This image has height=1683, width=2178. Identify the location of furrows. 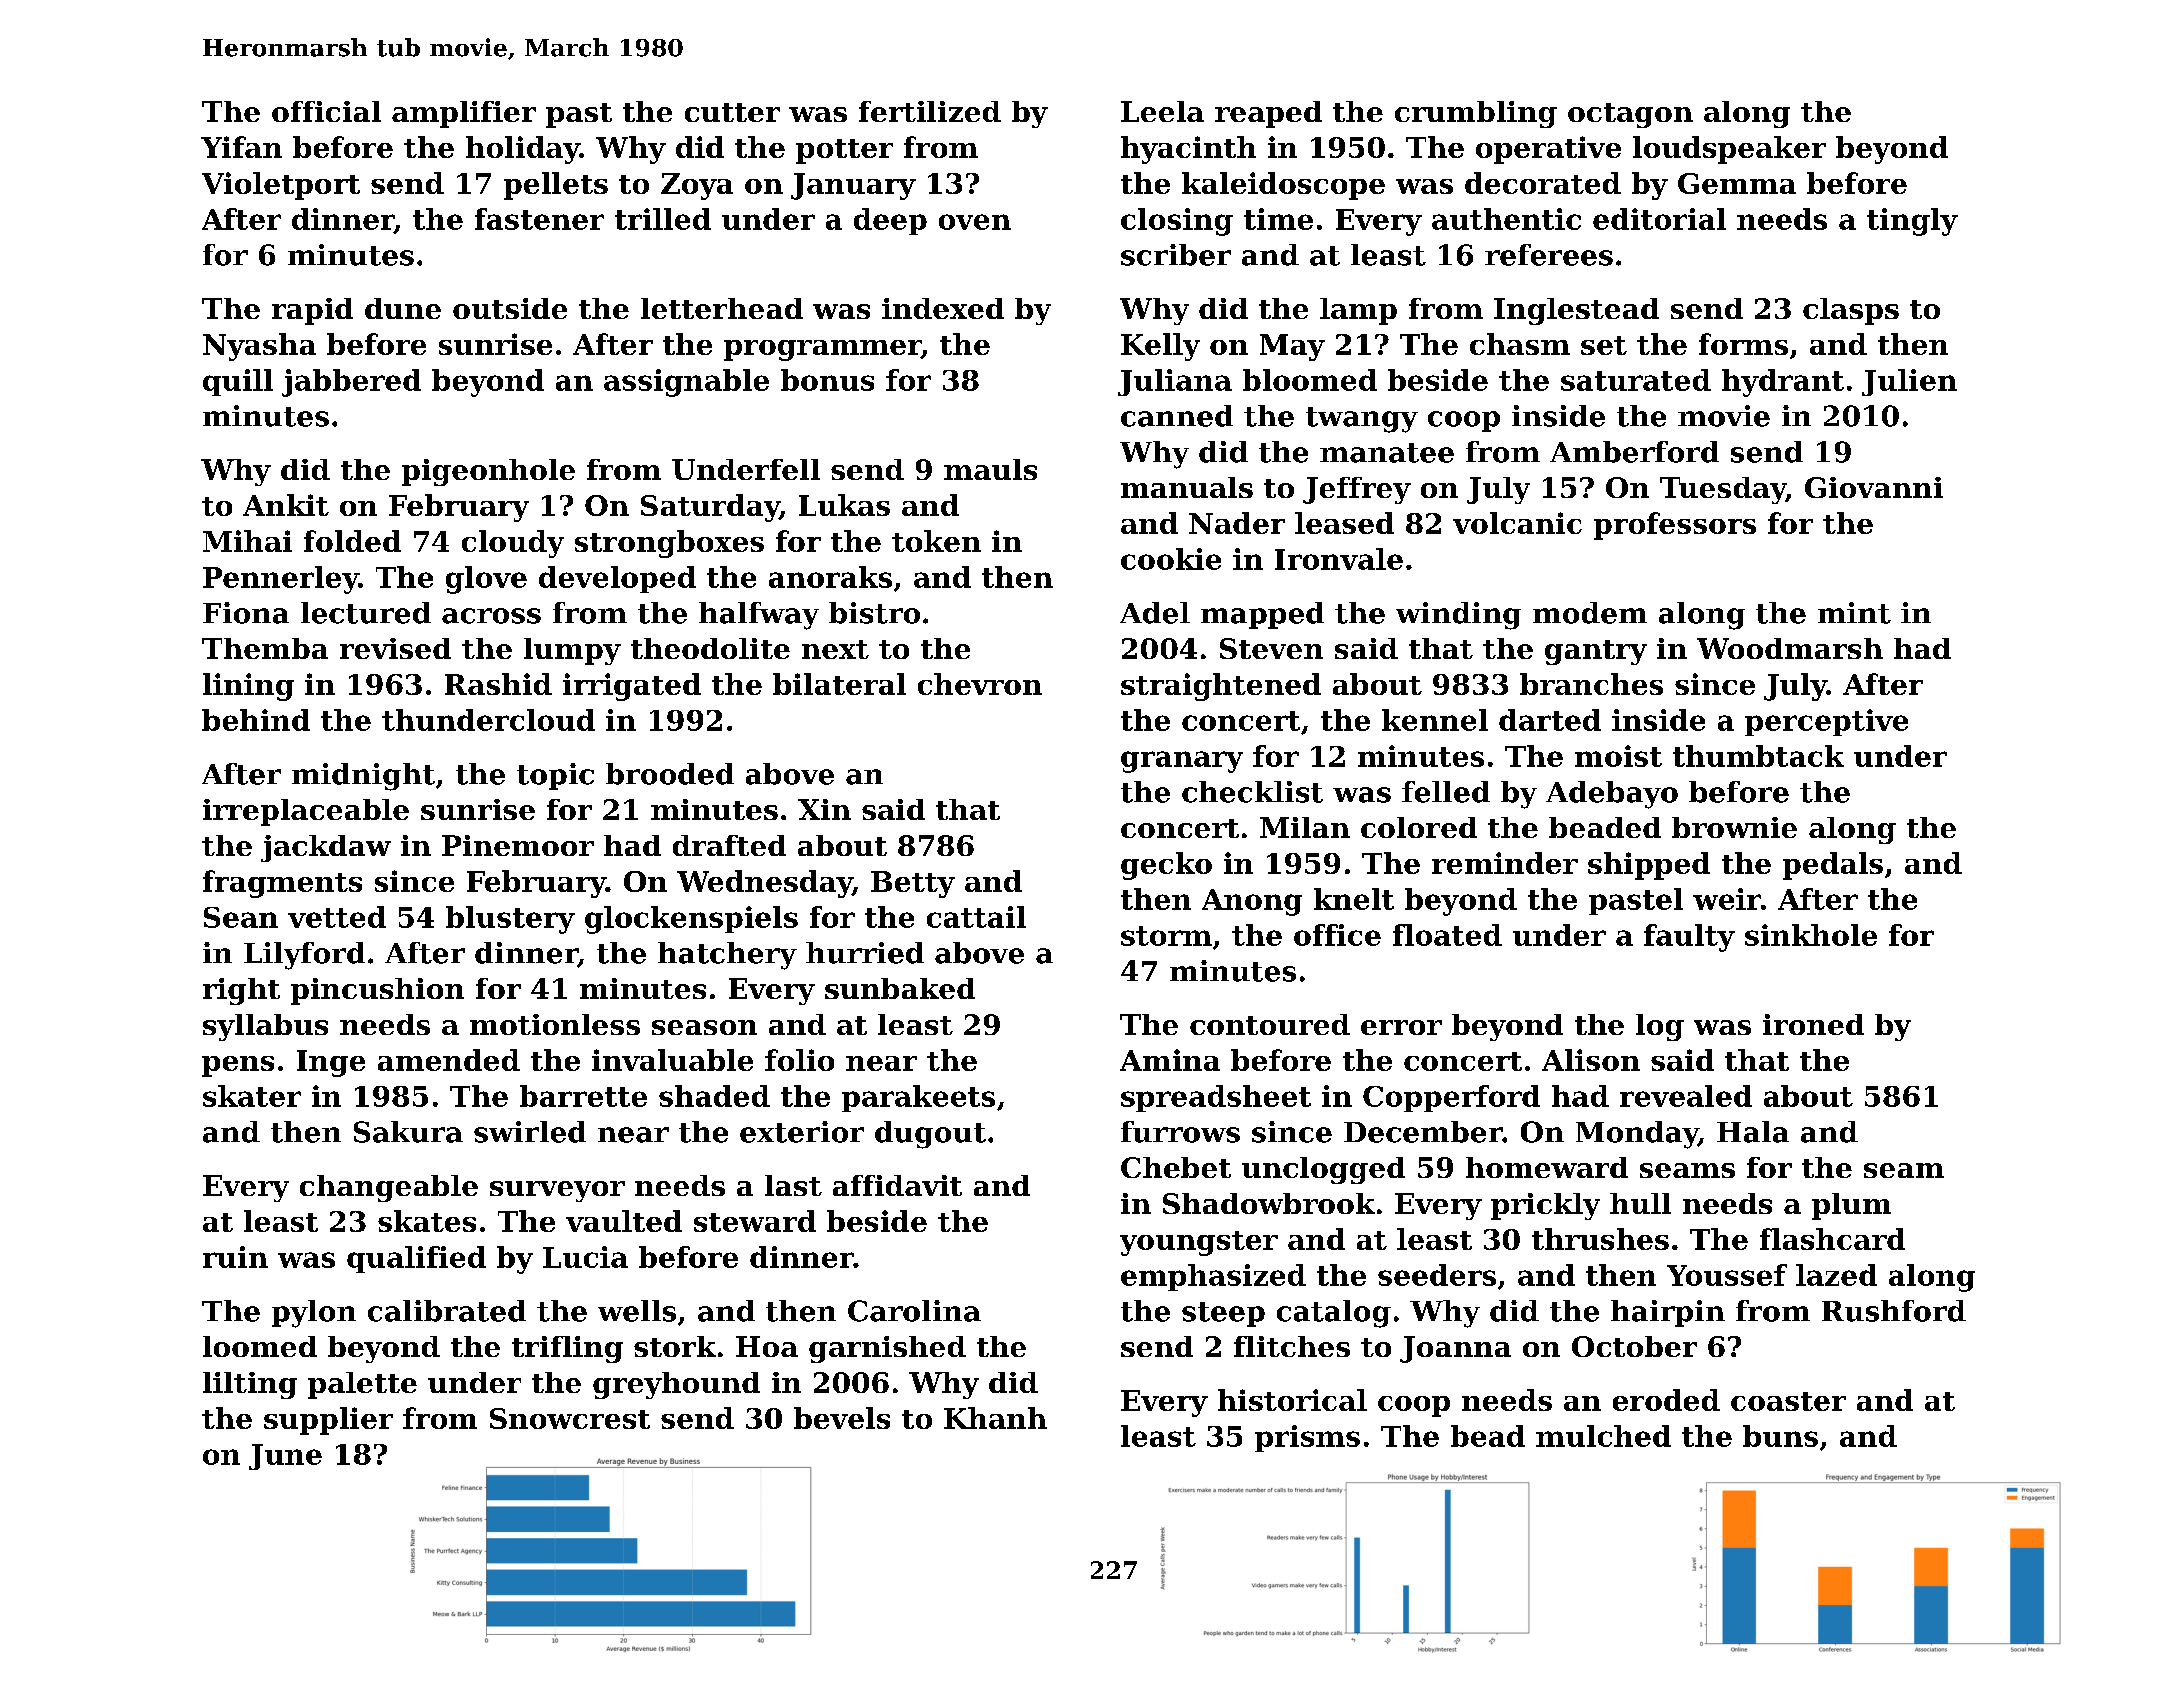
(1180, 1132).
